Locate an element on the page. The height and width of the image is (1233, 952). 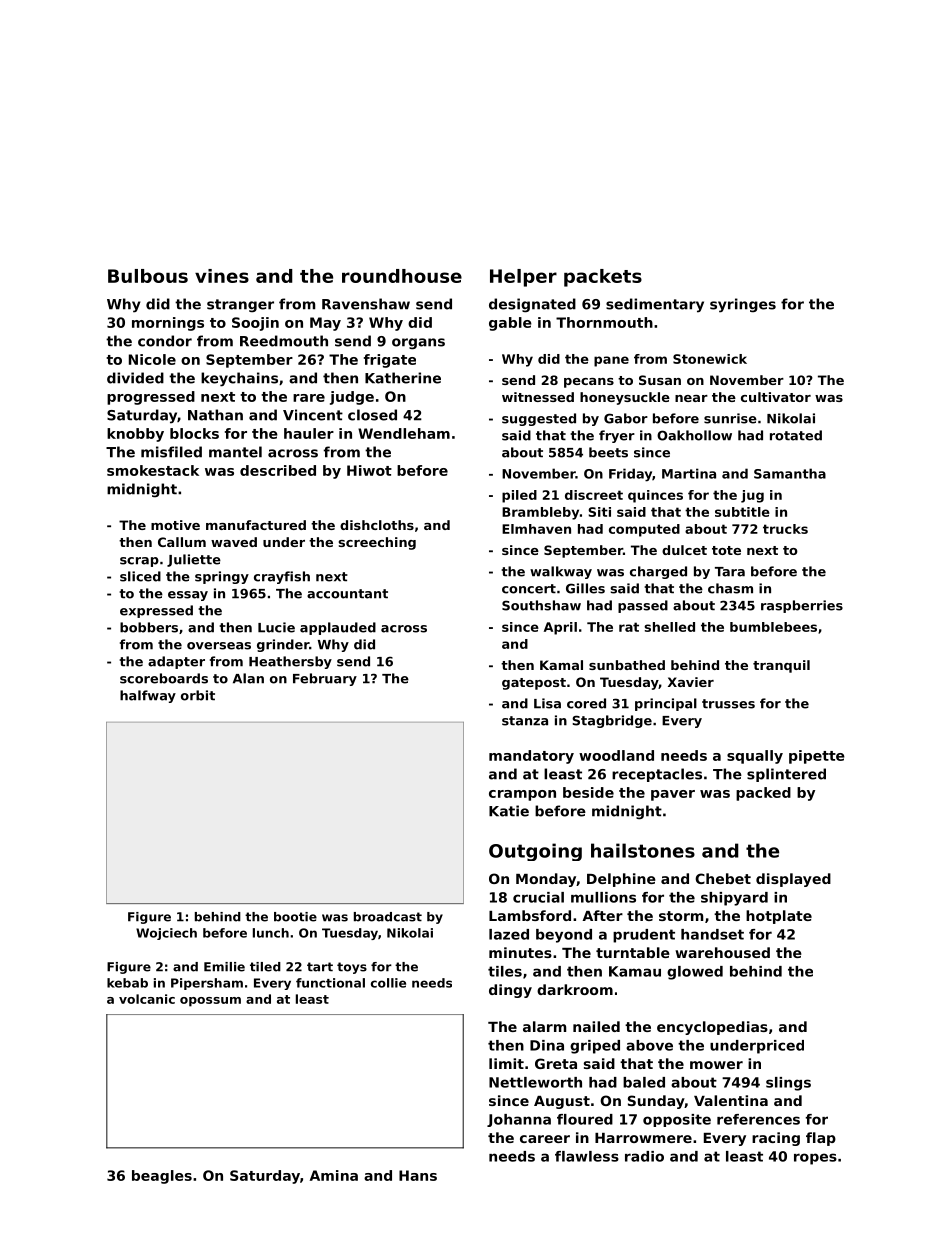
Wojciech is located at coordinates (166, 934).
